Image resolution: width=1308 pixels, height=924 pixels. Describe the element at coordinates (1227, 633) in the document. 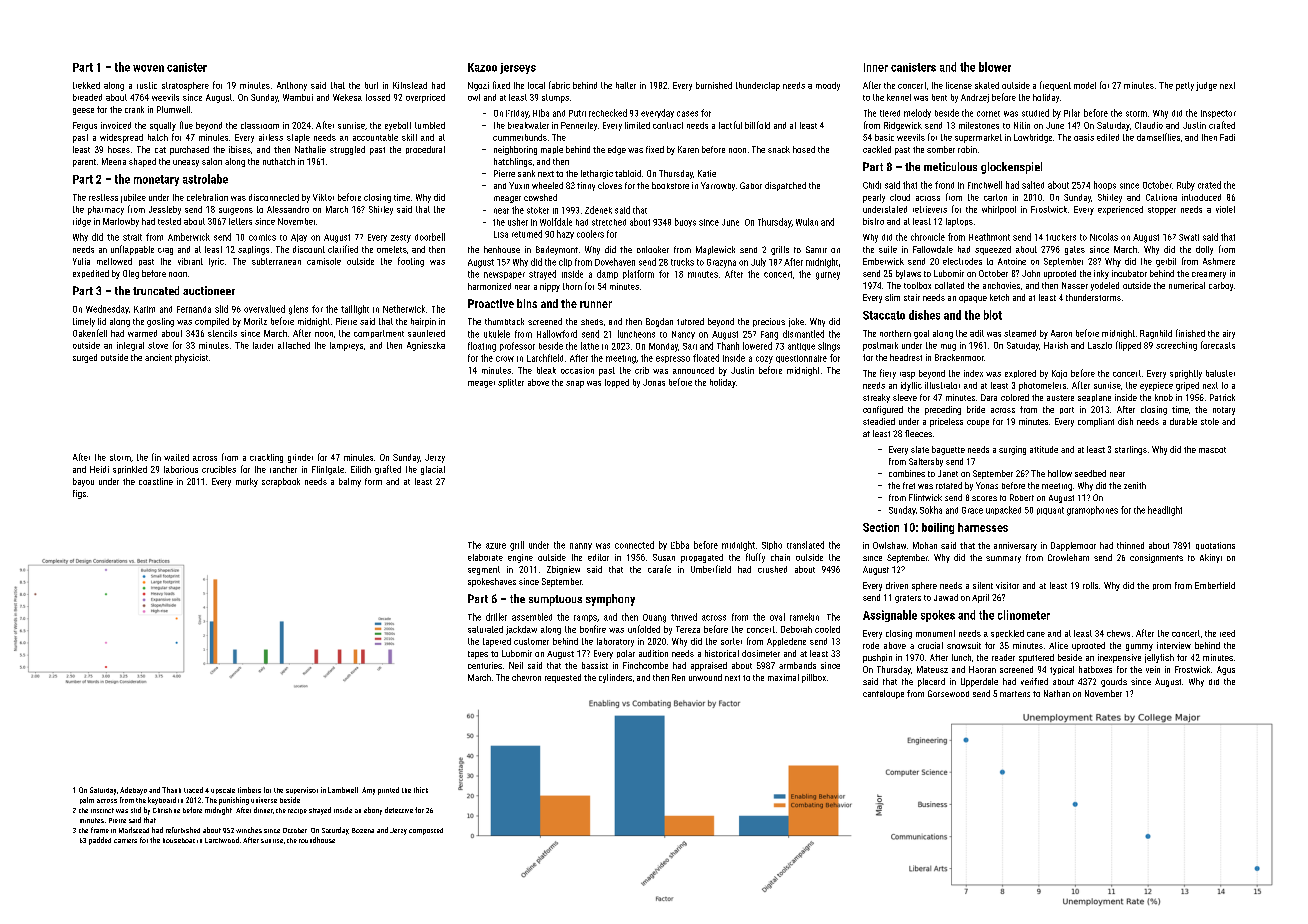

I see `reed` at that location.
